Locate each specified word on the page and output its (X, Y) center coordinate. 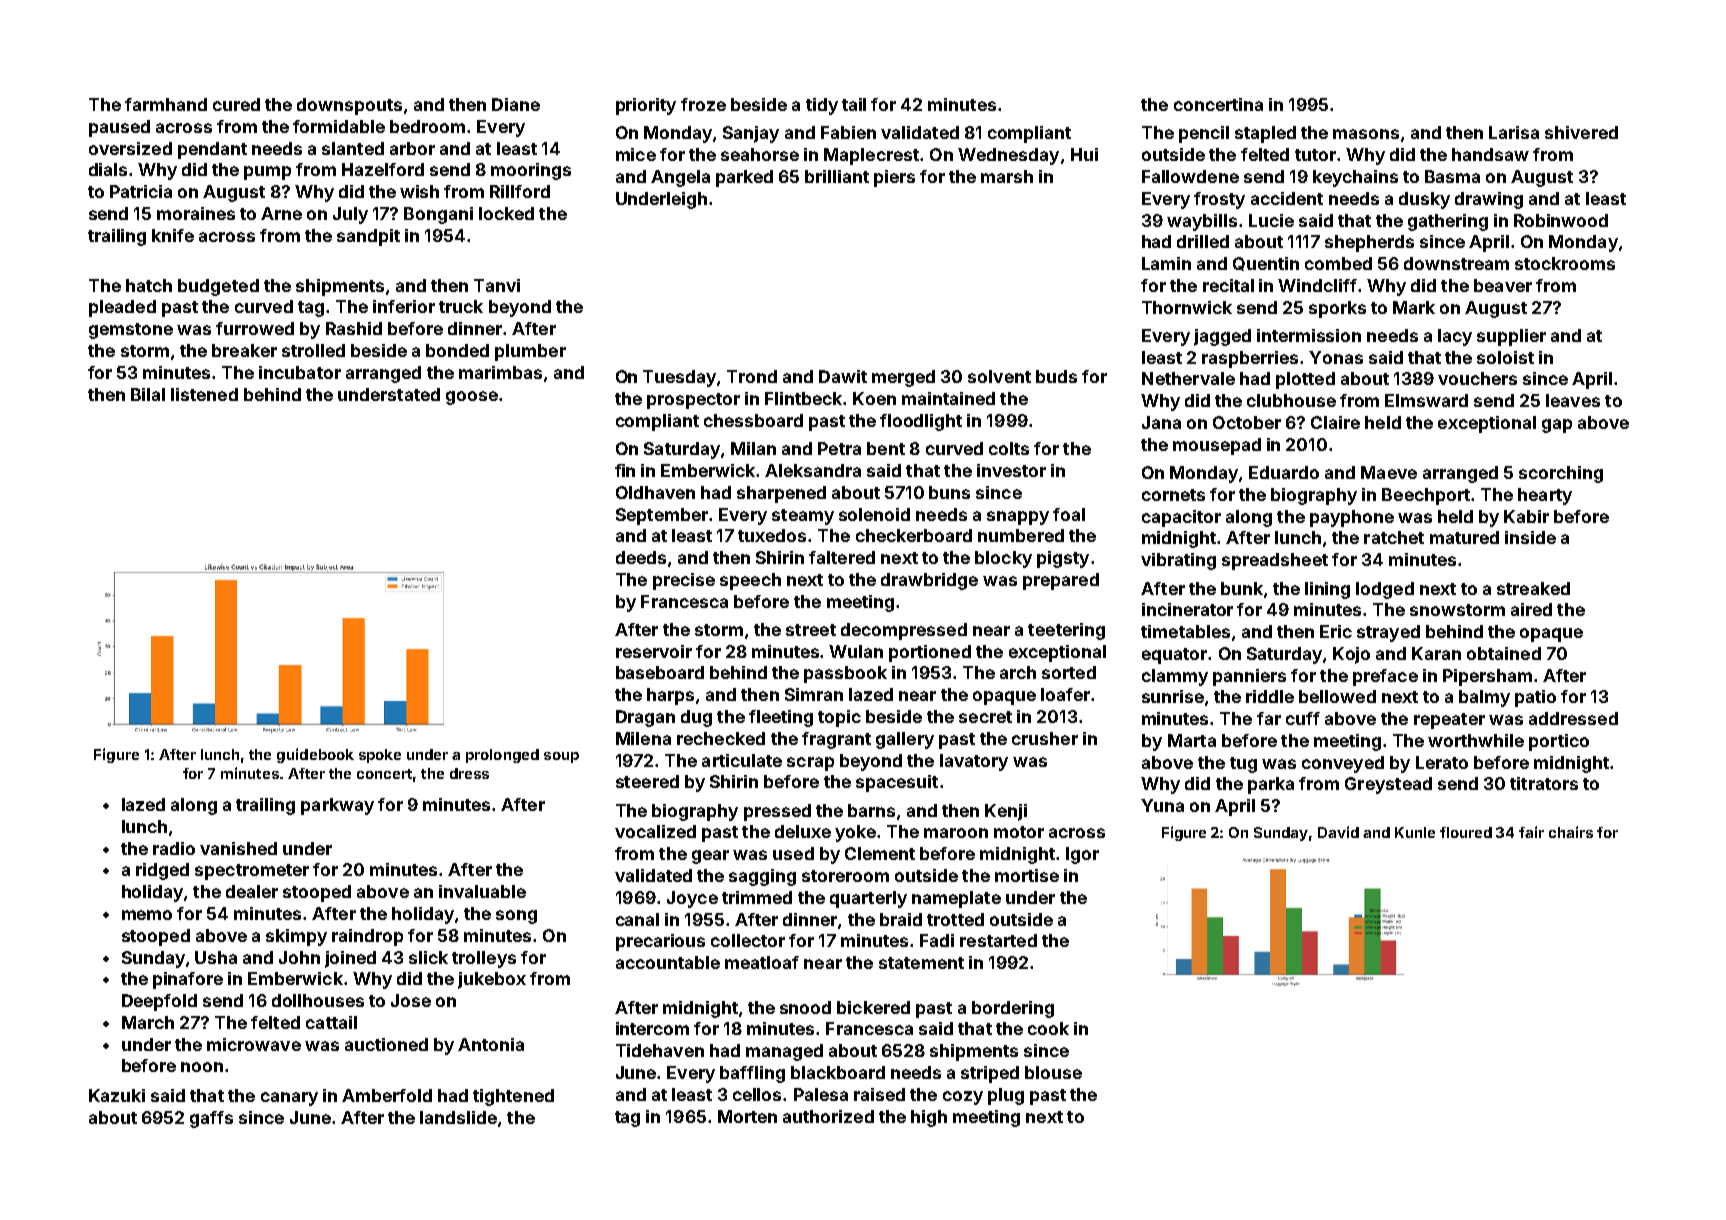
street (811, 630)
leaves (1573, 400)
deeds (641, 557)
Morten (747, 1116)
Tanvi (497, 285)
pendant (212, 150)
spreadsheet (1275, 561)
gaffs (211, 1119)
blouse (1053, 1072)
